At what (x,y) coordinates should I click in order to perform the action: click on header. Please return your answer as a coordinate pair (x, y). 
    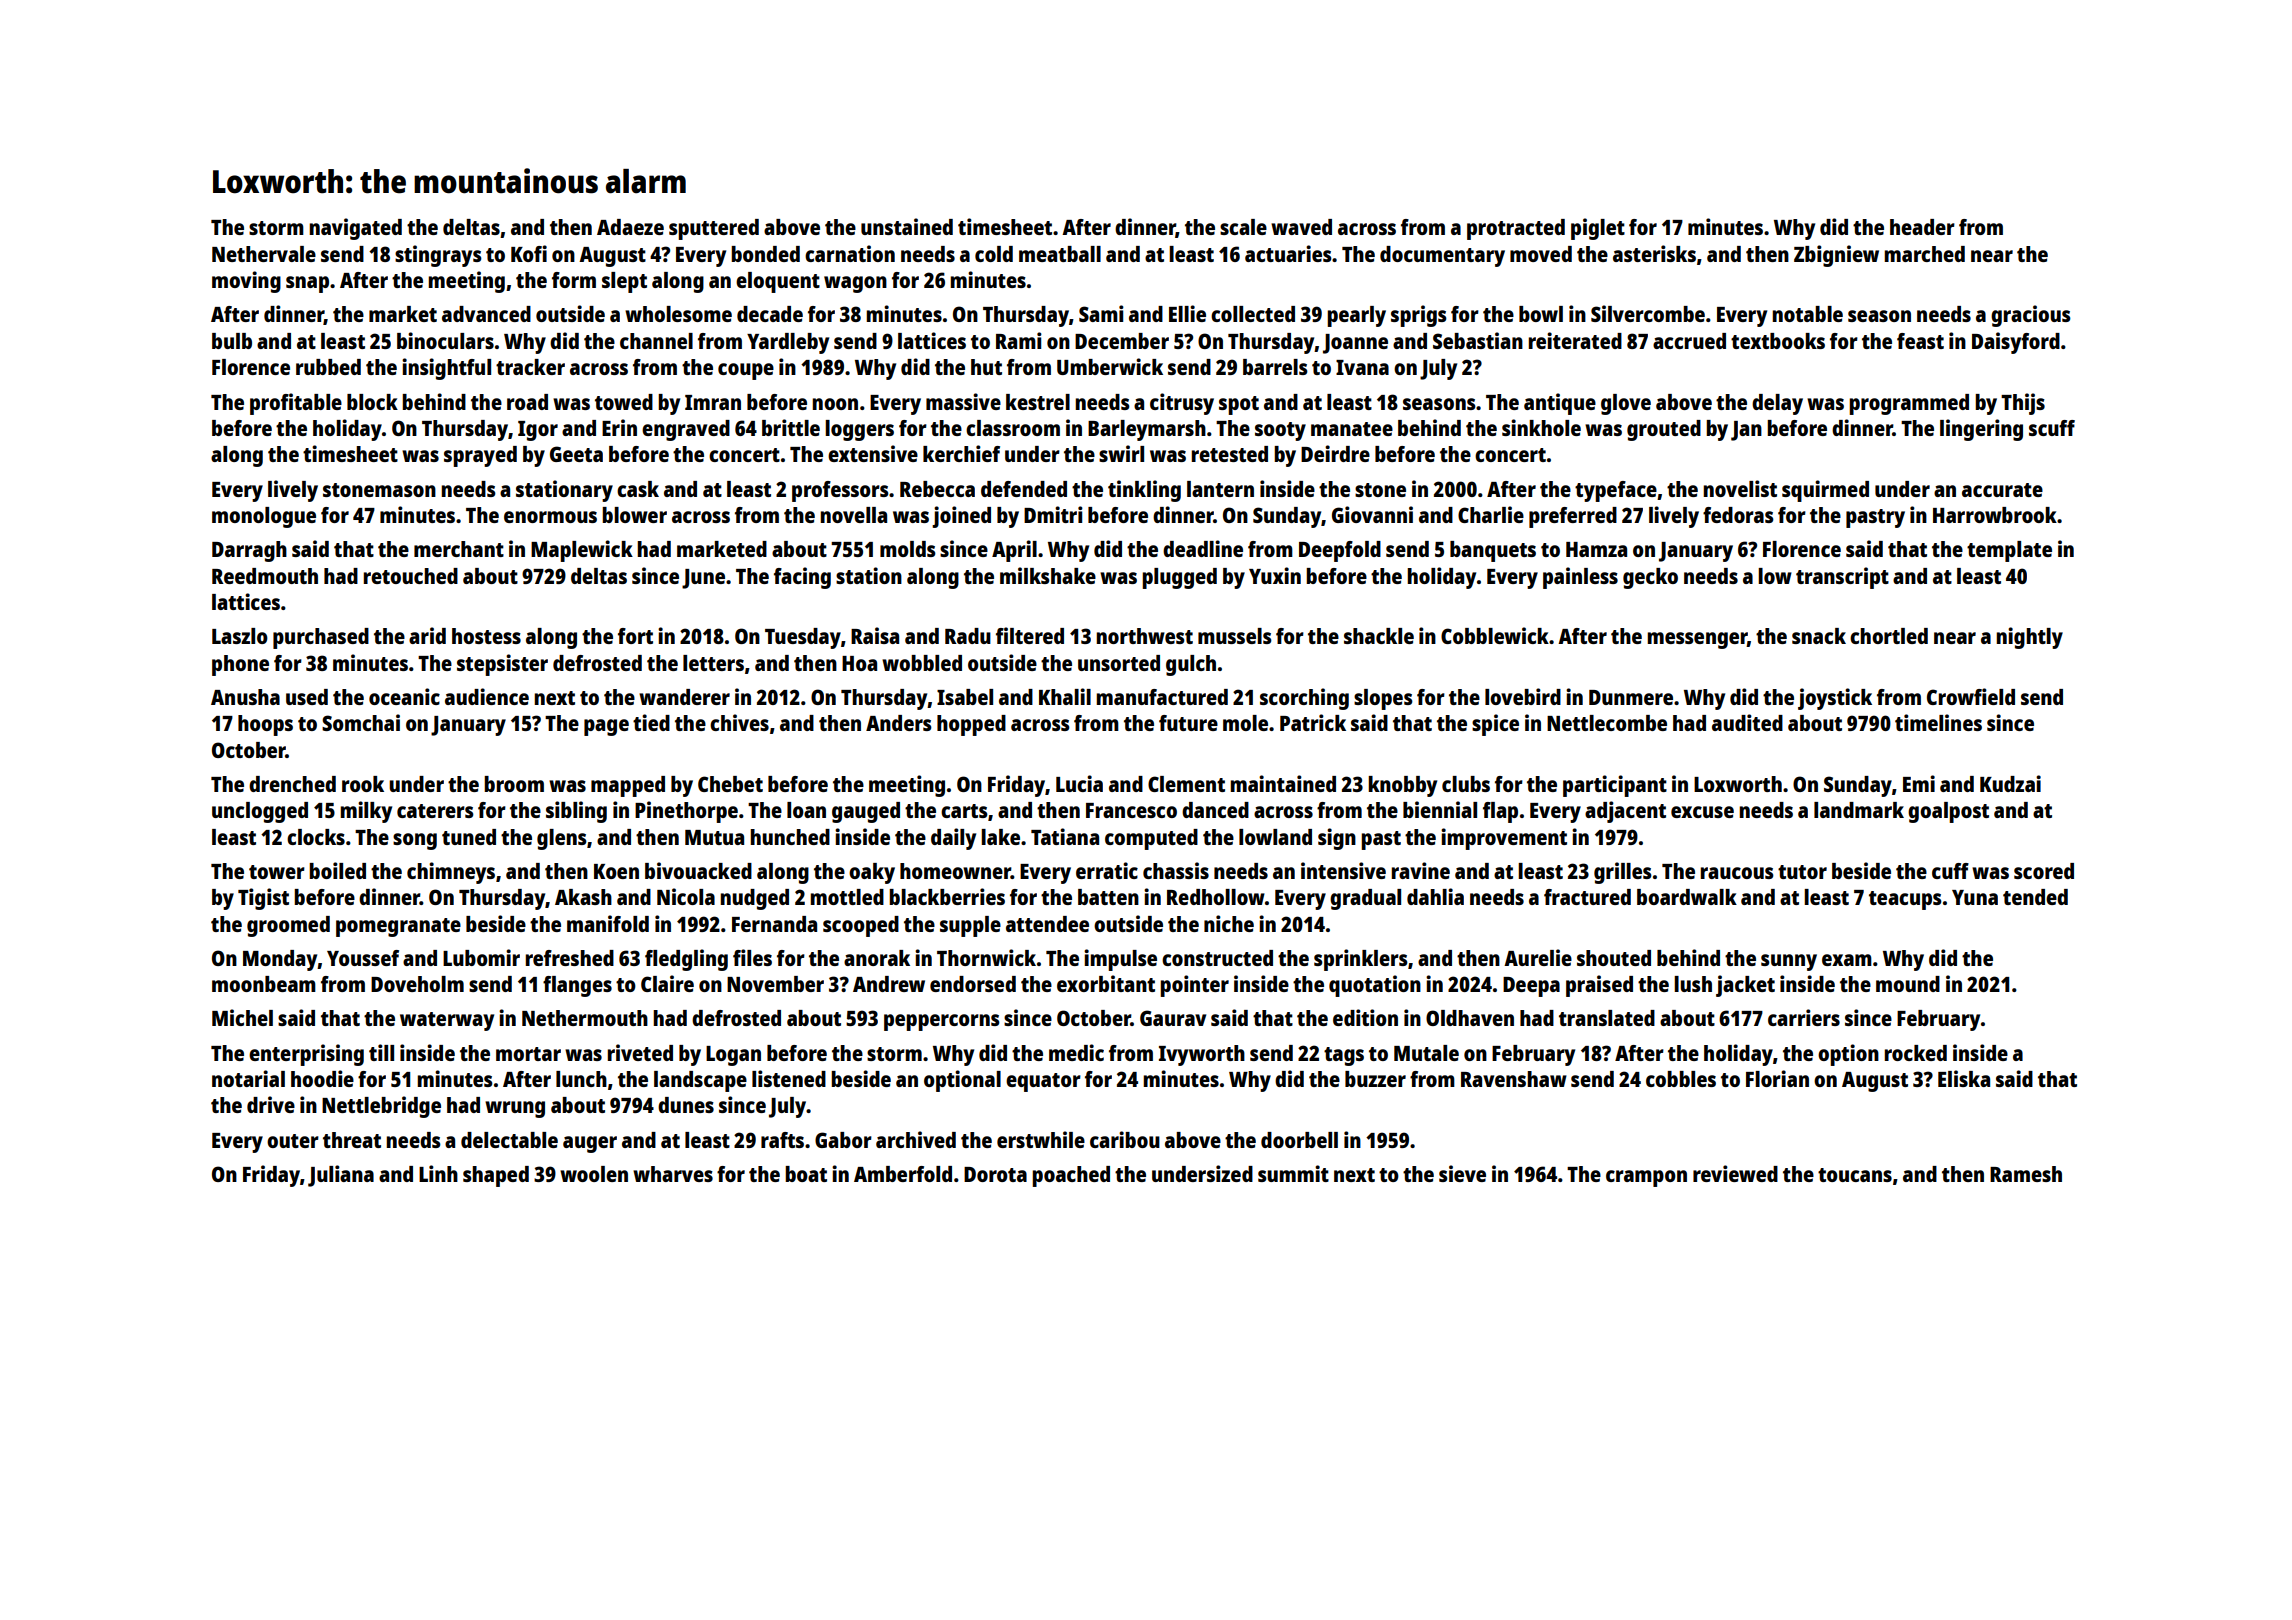
    Looking at the image, I should click on (1922, 227).
